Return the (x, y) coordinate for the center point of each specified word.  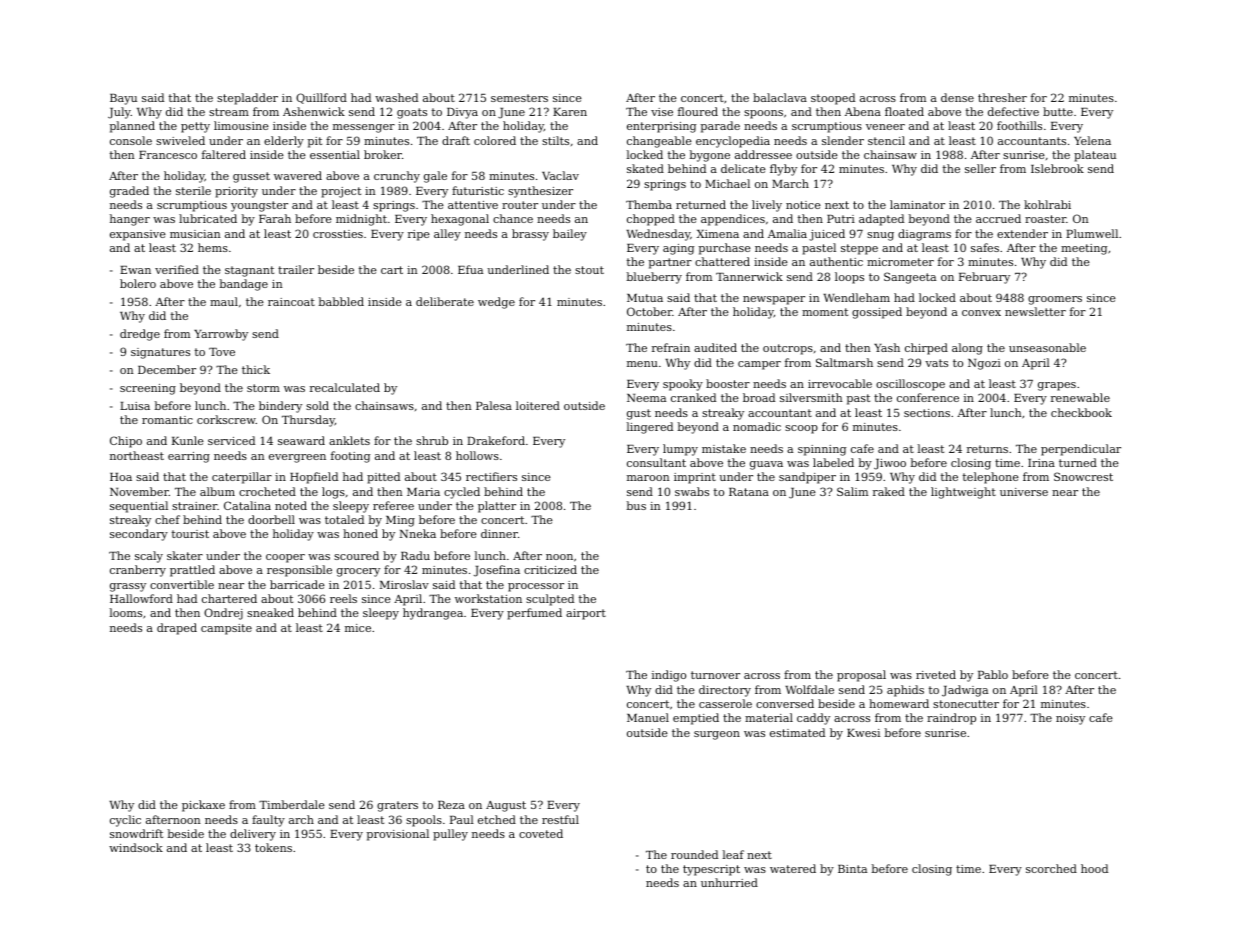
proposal (861, 676)
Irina (1041, 463)
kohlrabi (1047, 204)
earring (189, 457)
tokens (273, 847)
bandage (244, 285)
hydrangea (433, 614)
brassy (530, 235)
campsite (226, 629)
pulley (450, 835)
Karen (570, 112)
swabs (692, 491)
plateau (1095, 156)
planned (132, 127)
